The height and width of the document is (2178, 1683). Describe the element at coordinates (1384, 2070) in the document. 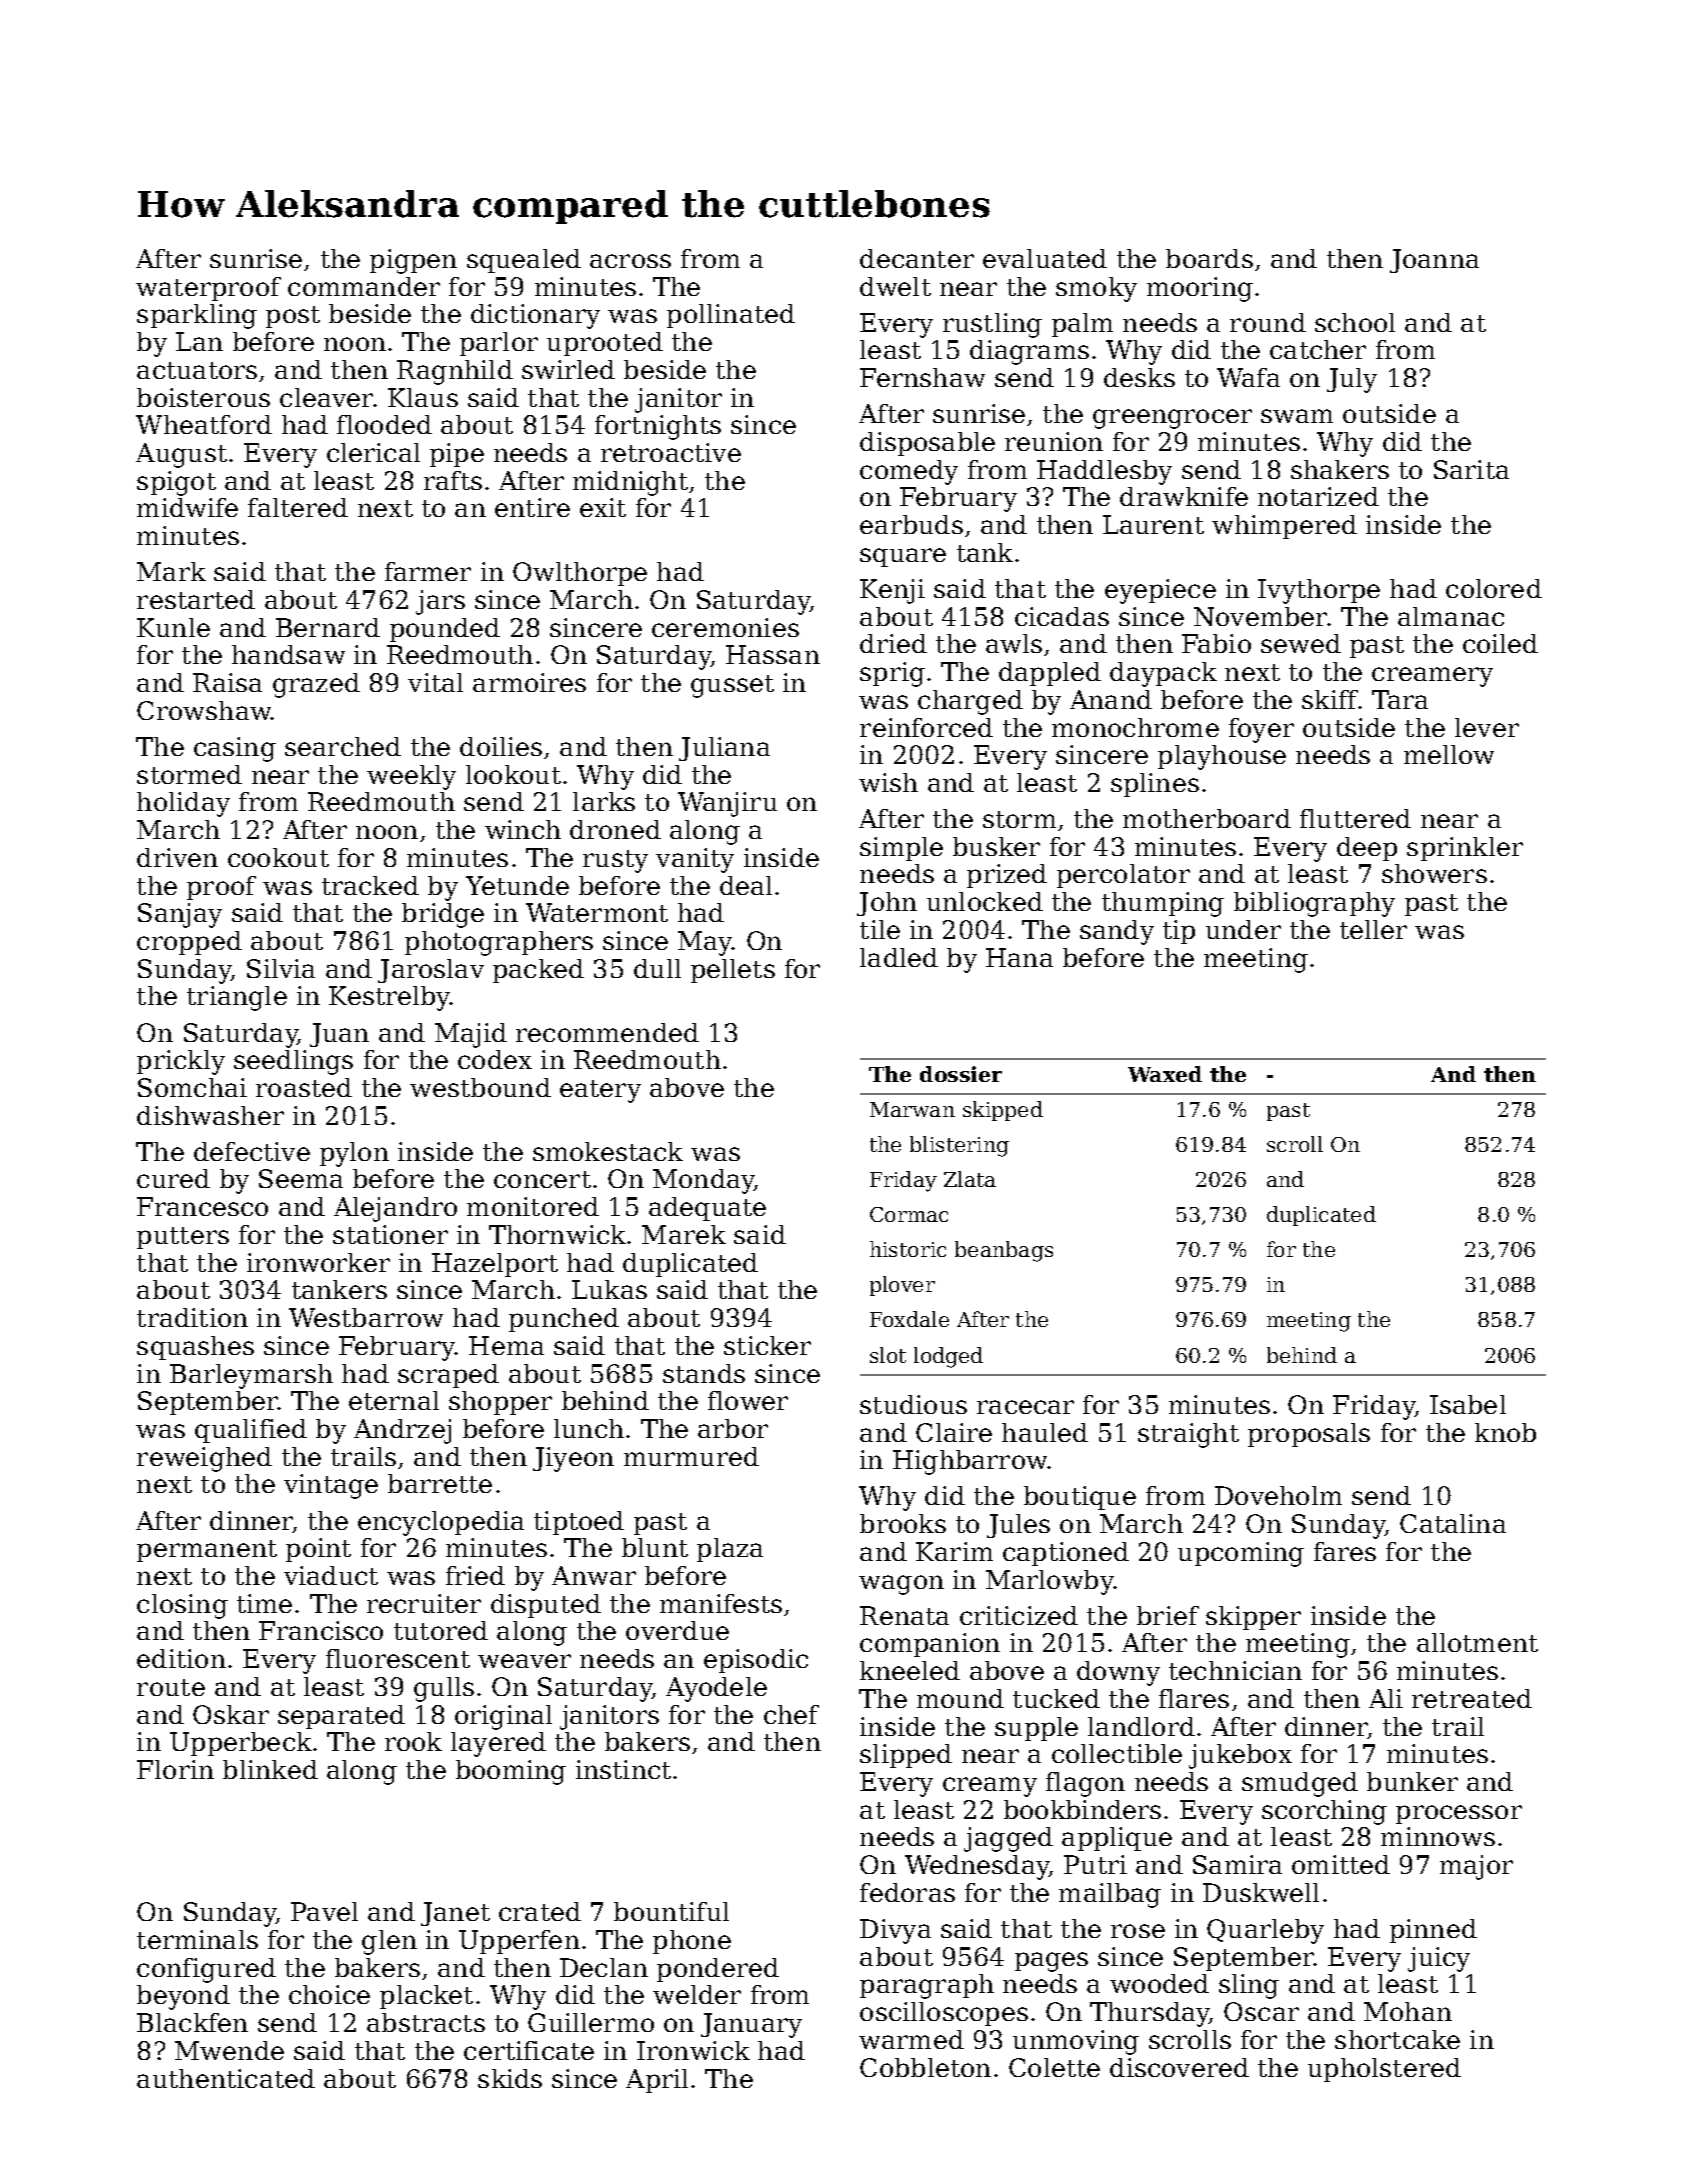

I see `upholstered` at that location.
